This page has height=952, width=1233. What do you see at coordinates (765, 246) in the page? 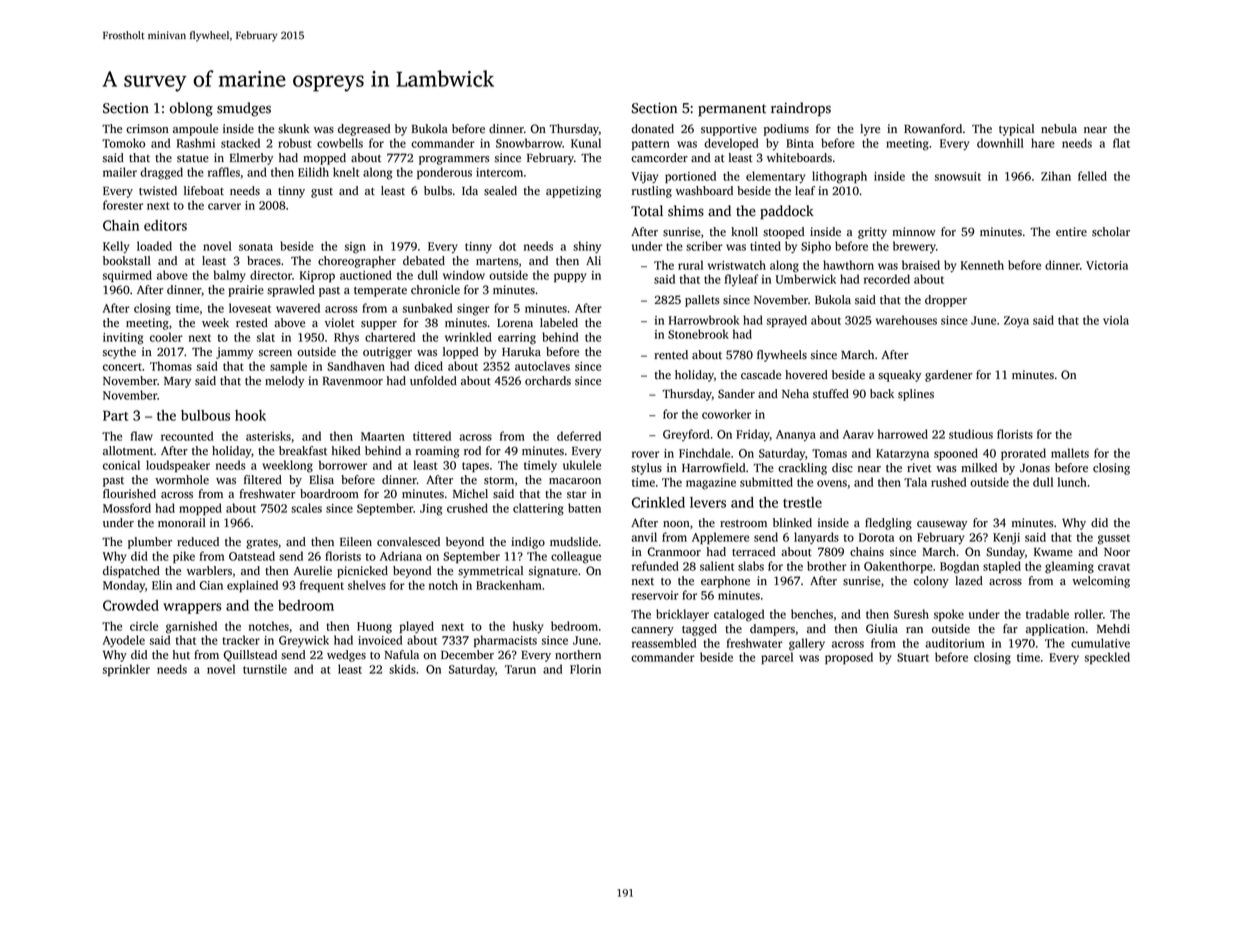
I see `tinted` at bounding box center [765, 246].
